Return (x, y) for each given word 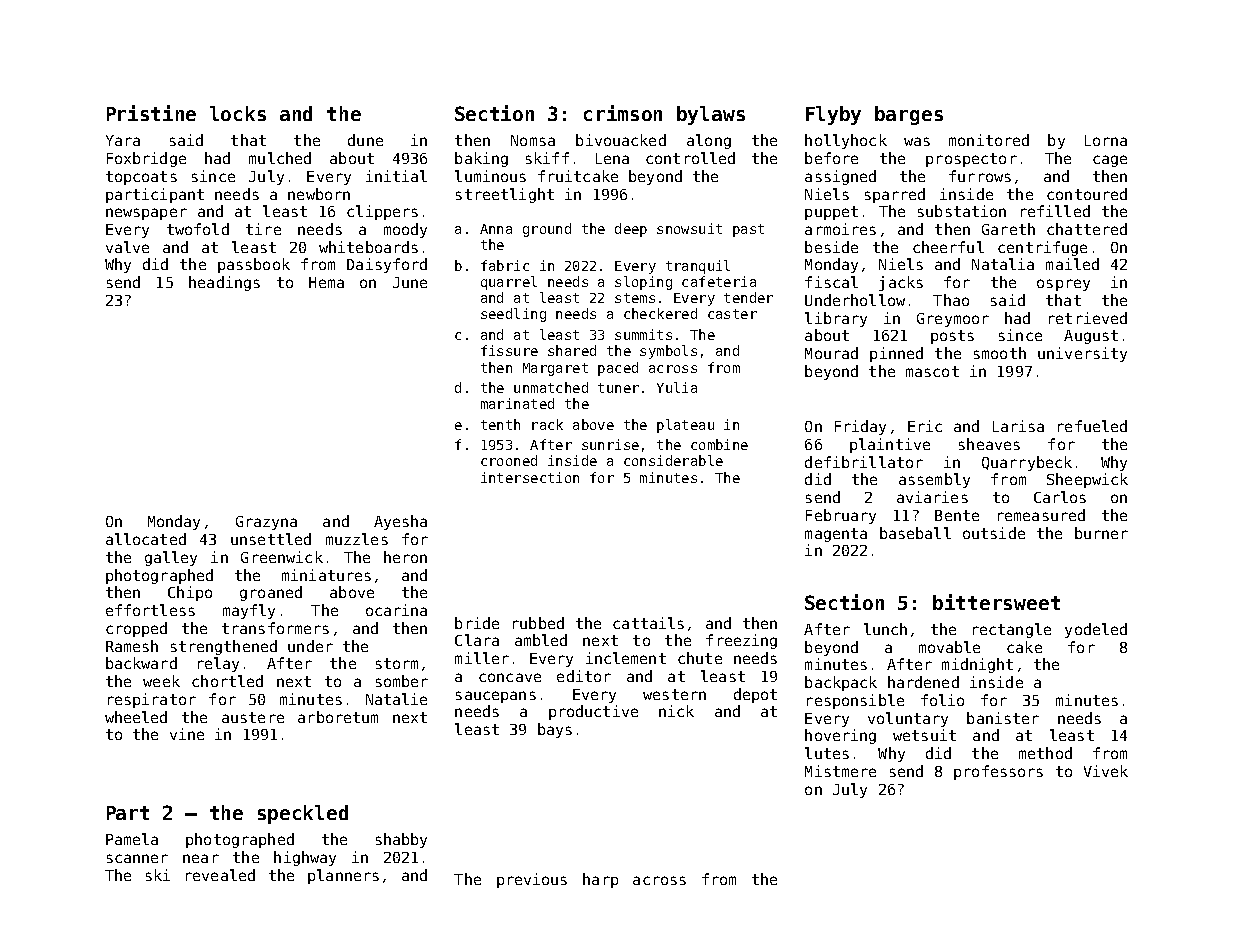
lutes (827, 753)
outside (994, 533)
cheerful (948, 247)
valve (127, 247)
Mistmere (840, 771)
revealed (220, 875)
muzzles (357, 539)
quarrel (509, 283)
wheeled (136, 717)
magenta (836, 535)
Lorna (1106, 140)
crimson (623, 113)
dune (365, 140)
